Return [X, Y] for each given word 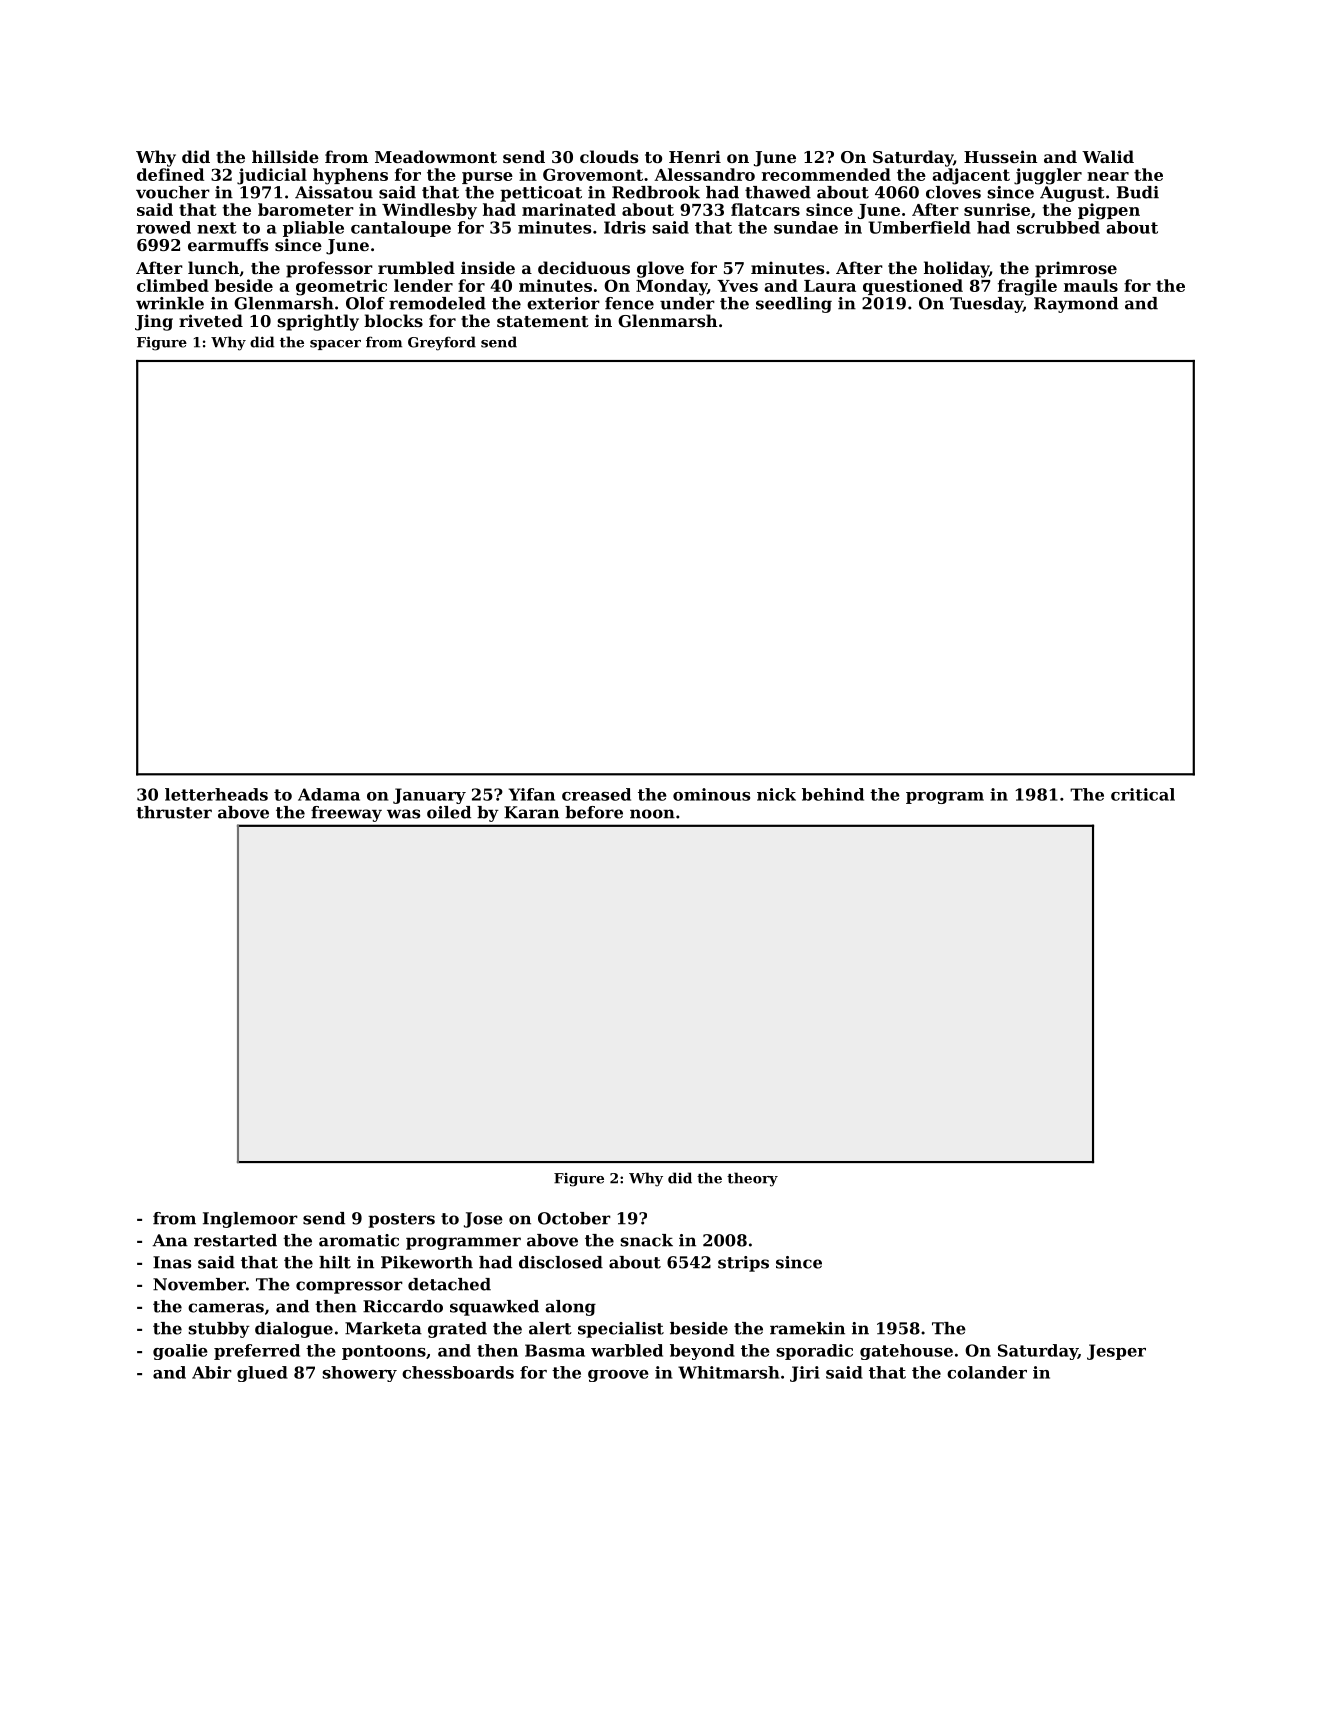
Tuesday [986, 305]
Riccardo [403, 1306]
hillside [285, 156]
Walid [1108, 156]
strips [743, 1264]
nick [776, 794]
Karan [531, 812]
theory [752, 1179]
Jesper [1116, 1352]
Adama [329, 794]
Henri [695, 156]
